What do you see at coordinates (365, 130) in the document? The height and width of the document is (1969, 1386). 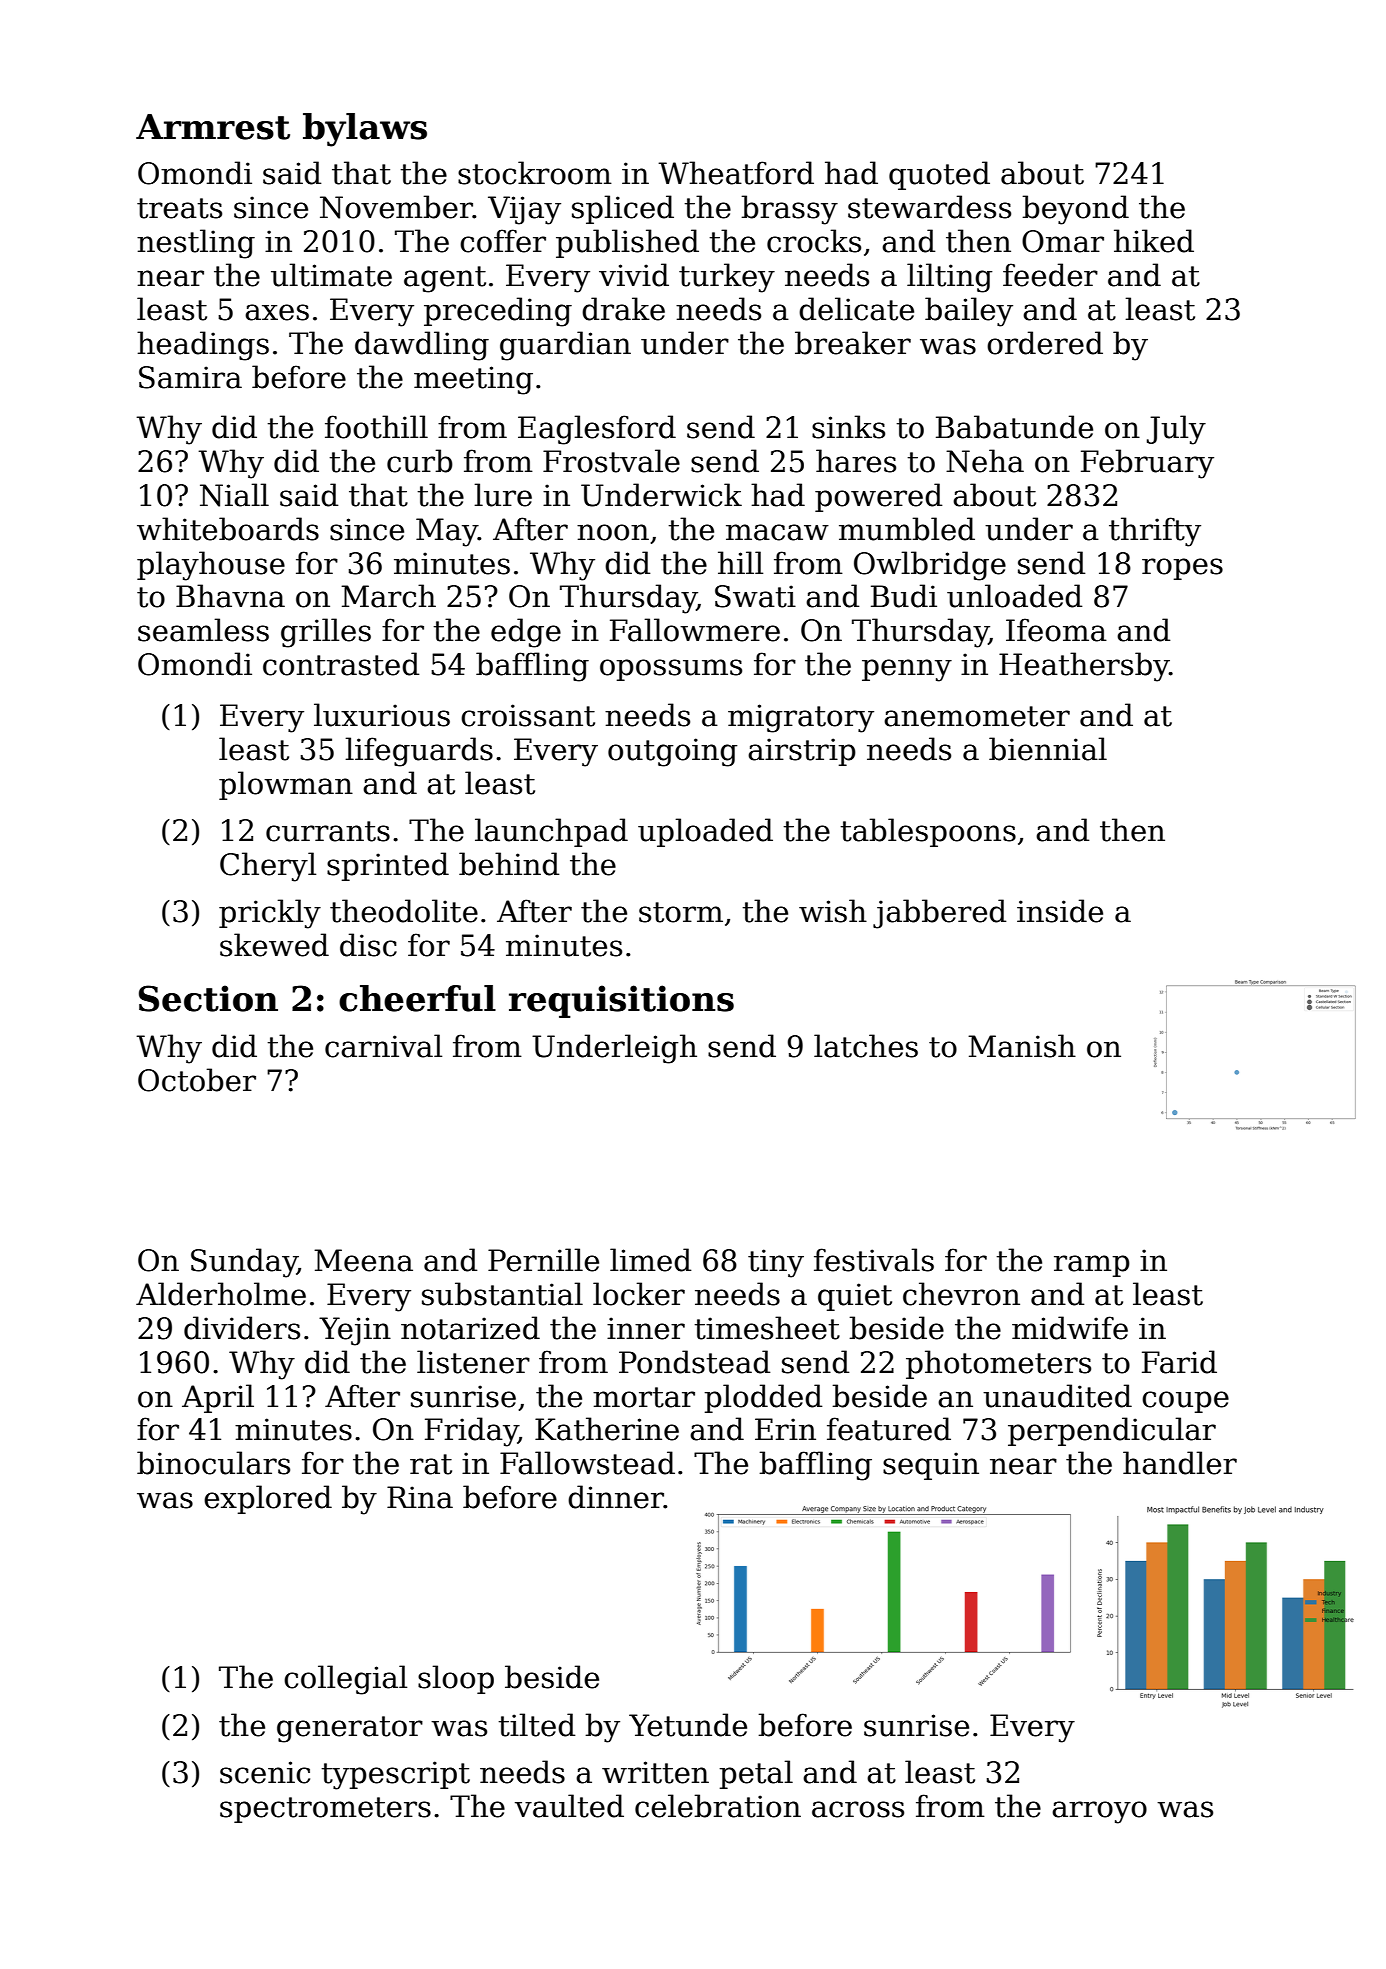 I see `bylaws` at bounding box center [365, 130].
